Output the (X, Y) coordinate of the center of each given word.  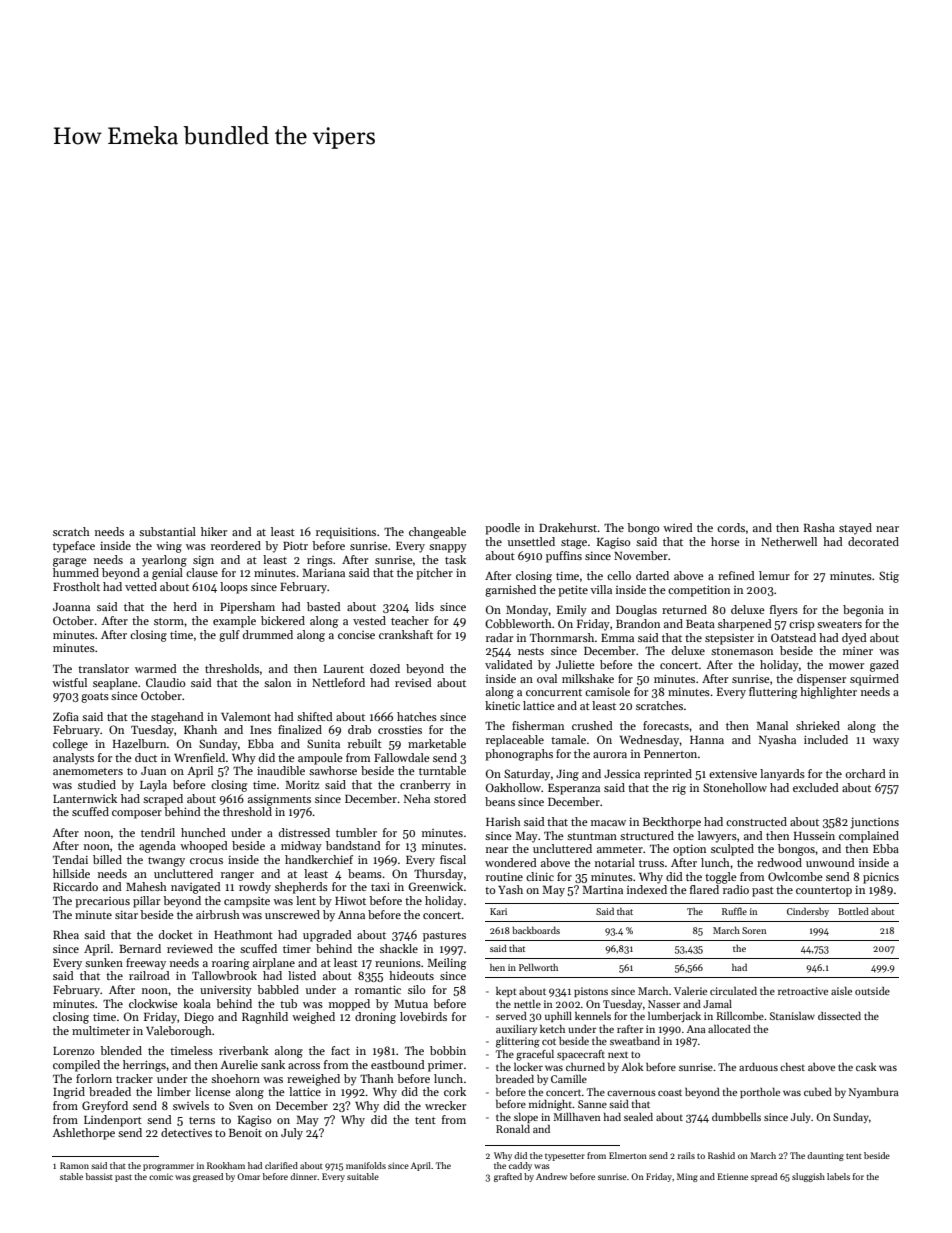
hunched (203, 832)
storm (169, 621)
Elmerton (628, 1155)
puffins (564, 557)
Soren (754, 930)
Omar (248, 1176)
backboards (536, 930)
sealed (638, 1117)
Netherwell (789, 541)
